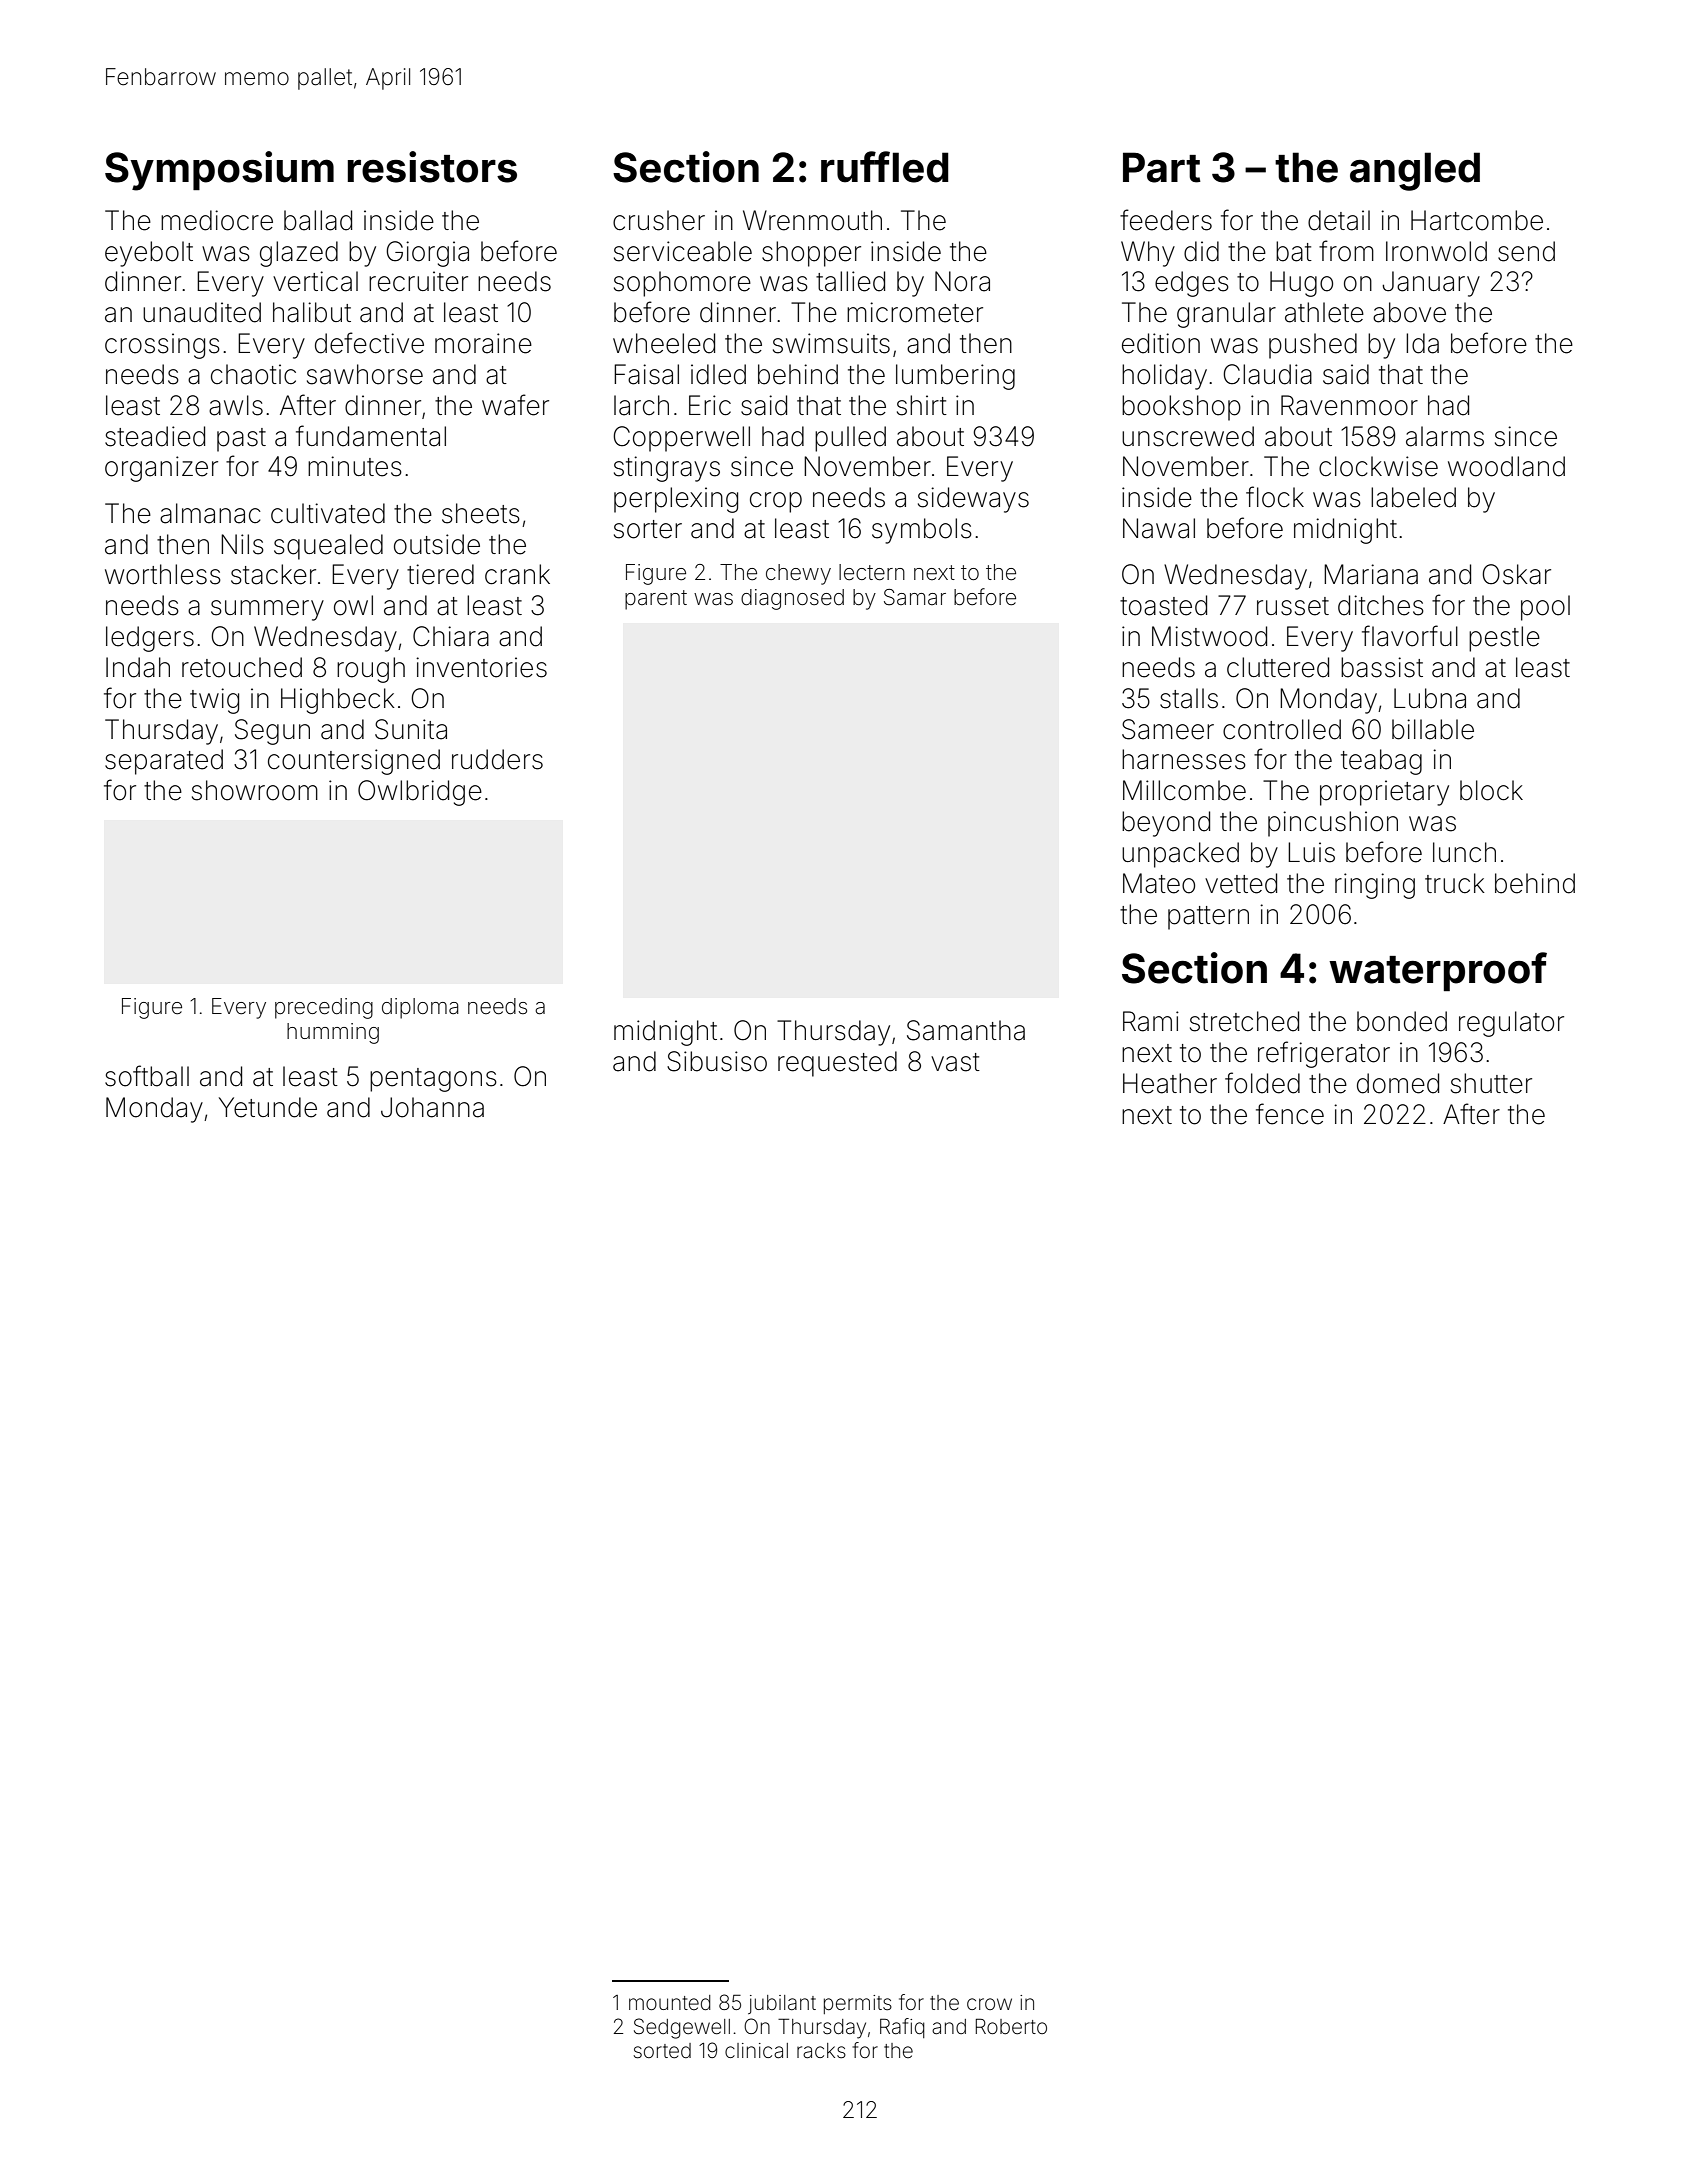 The height and width of the screenshot is (2178, 1683). Describe the element at coordinates (371, 436) in the screenshot. I see `fundamental` at that location.
